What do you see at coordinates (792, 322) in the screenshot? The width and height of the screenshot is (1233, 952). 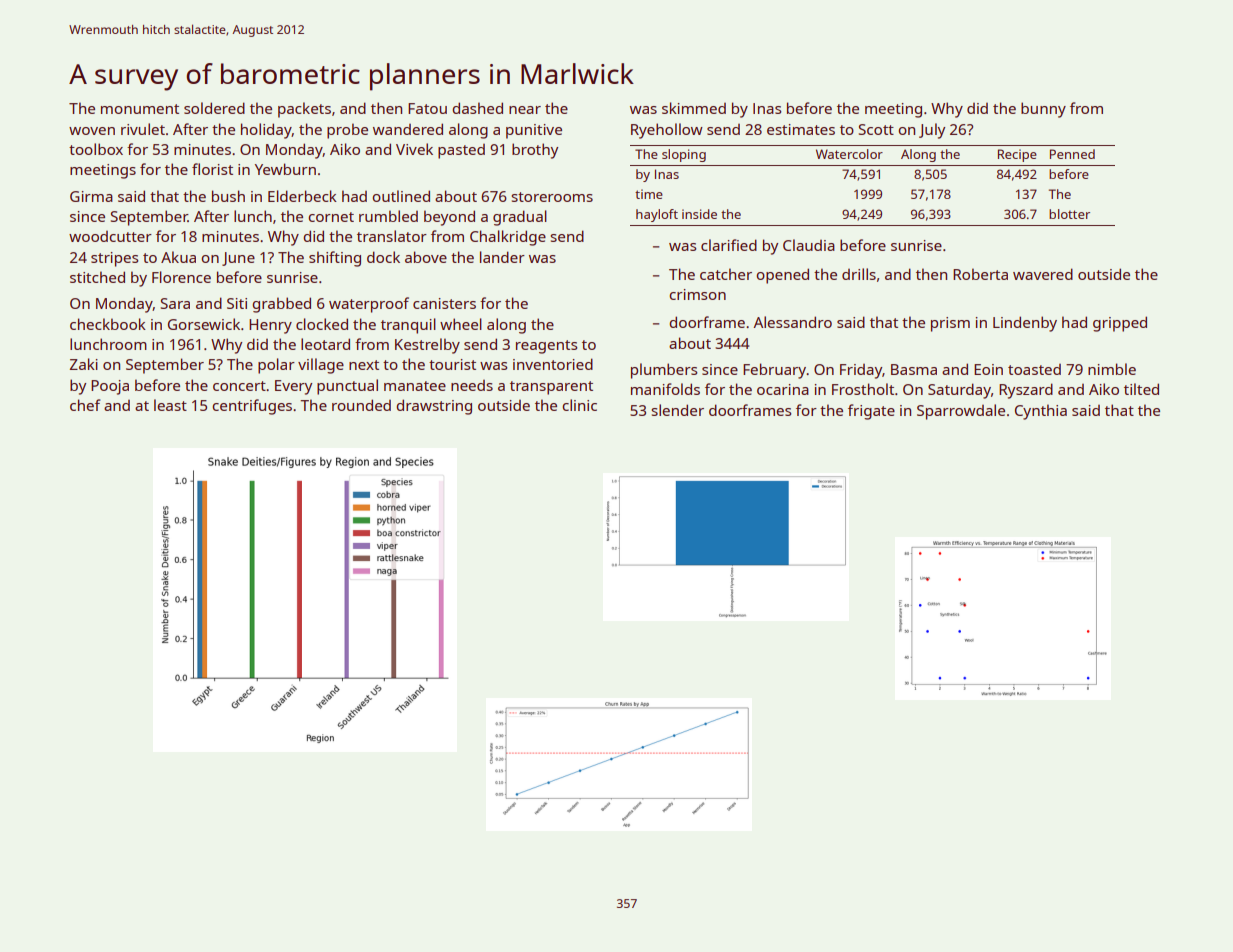 I see `Alessandro` at bounding box center [792, 322].
